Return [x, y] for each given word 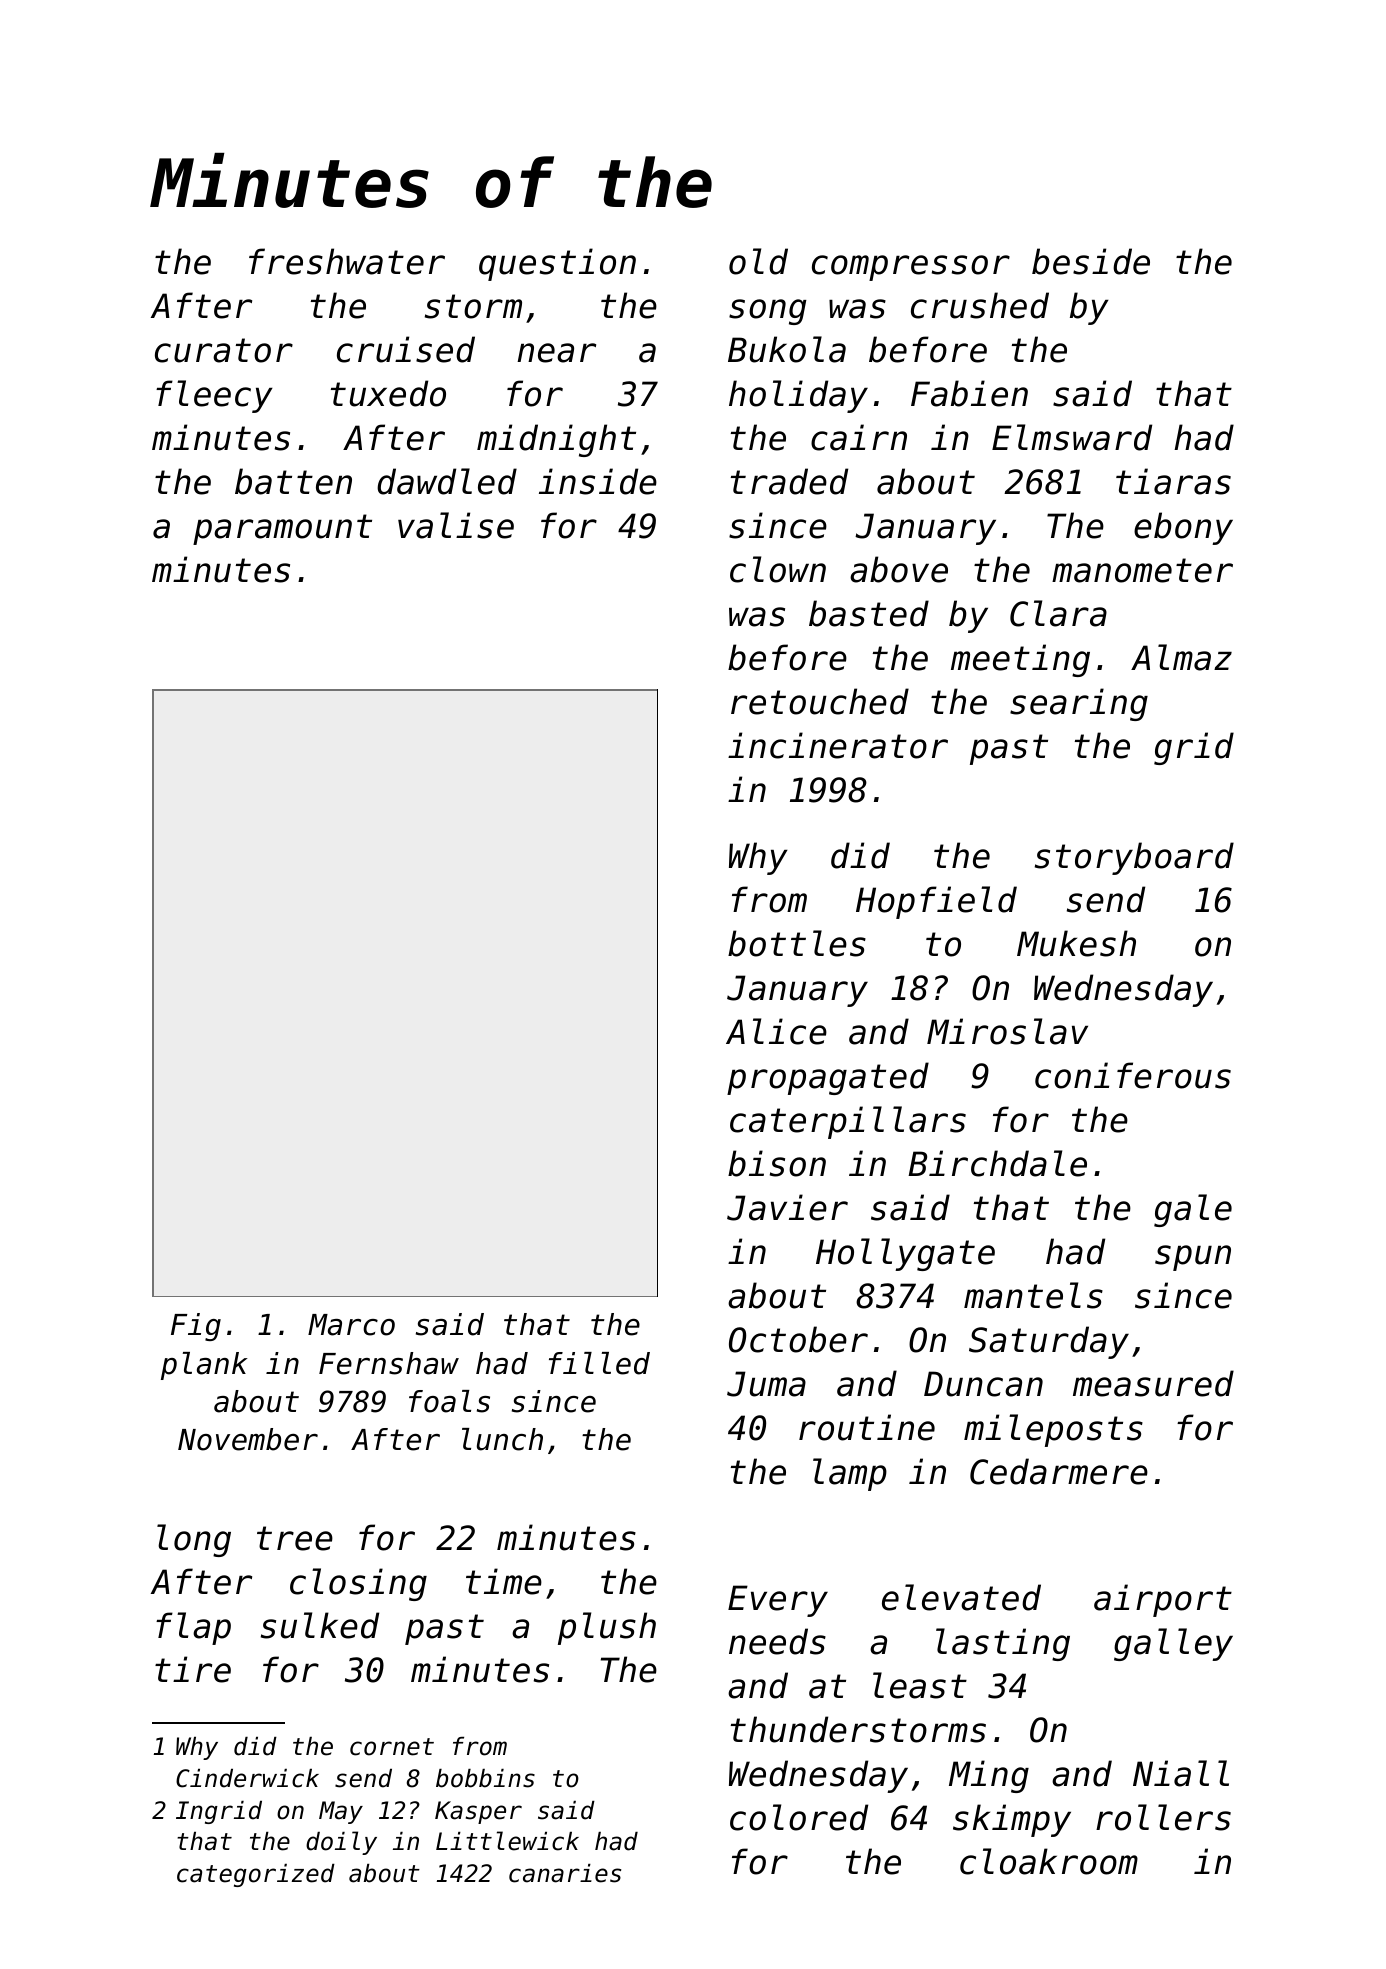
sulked [320, 1625]
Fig [196, 1327]
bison [777, 1163]
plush [607, 1628]
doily [341, 1843]
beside [1091, 261]
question [557, 264]
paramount [282, 529]
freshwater [347, 261]
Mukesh [1076, 943]
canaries [565, 1873]
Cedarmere [1059, 1471]
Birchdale [997, 1163]
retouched [820, 701]
